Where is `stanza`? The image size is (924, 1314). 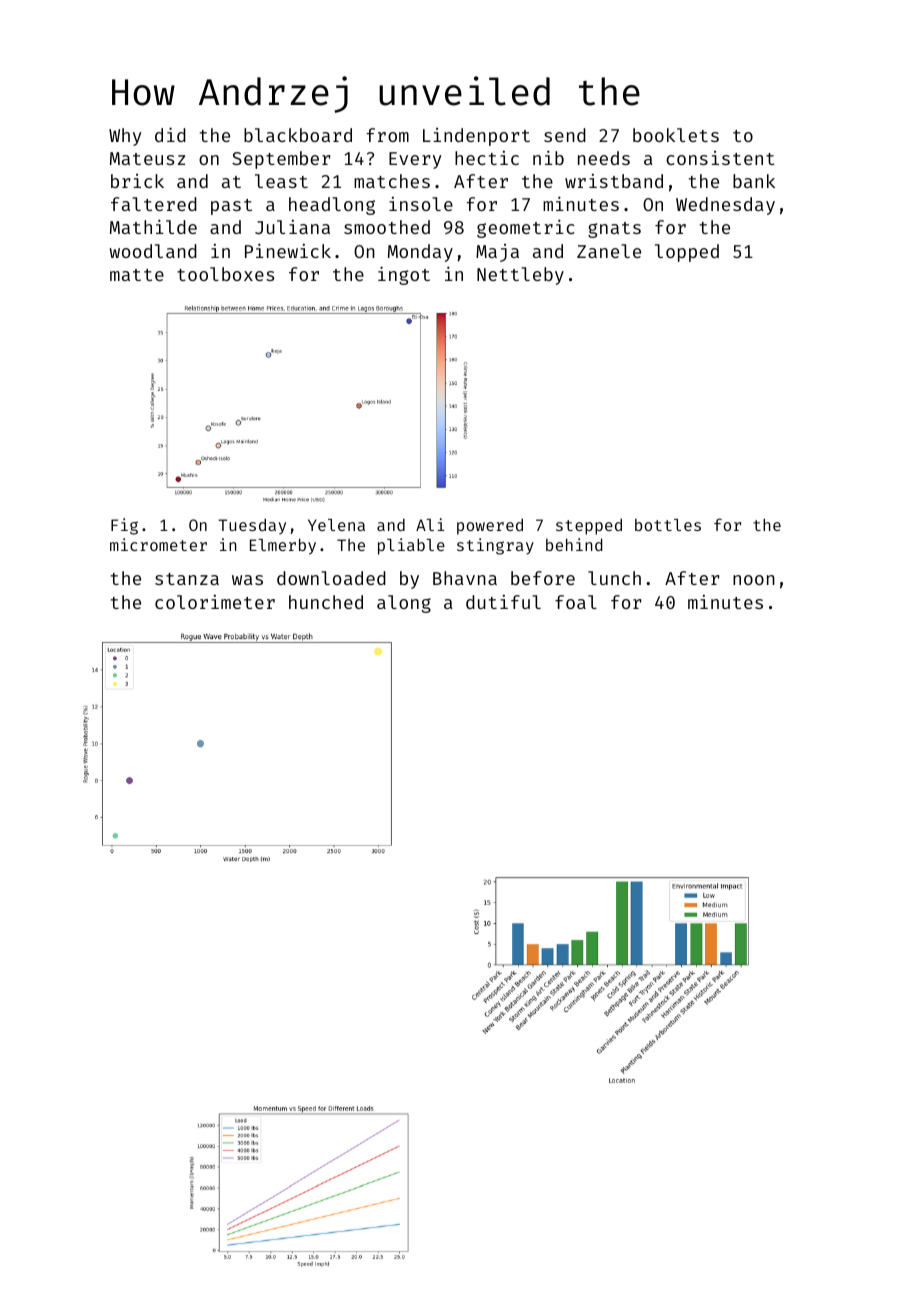 stanza is located at coordinates (187, 579).
